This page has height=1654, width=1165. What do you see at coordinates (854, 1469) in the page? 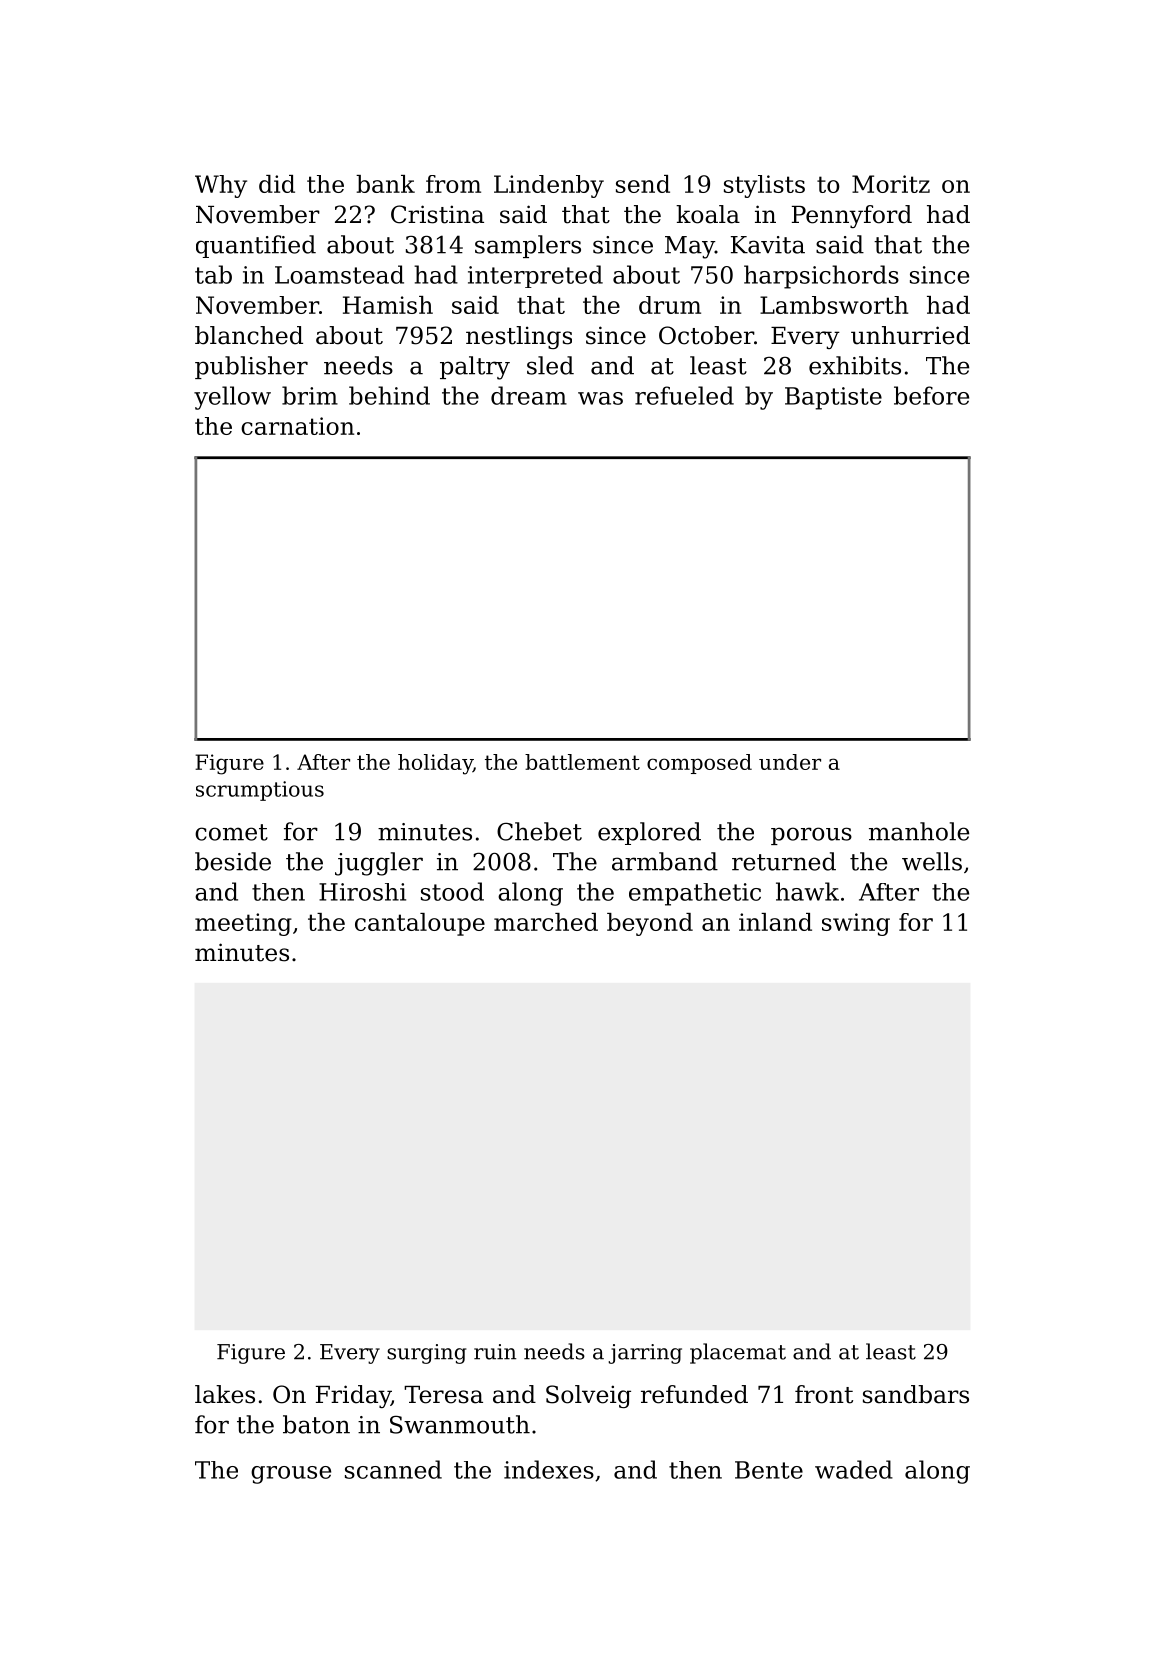
I see `waded` at bounding box center [854, 1469].
